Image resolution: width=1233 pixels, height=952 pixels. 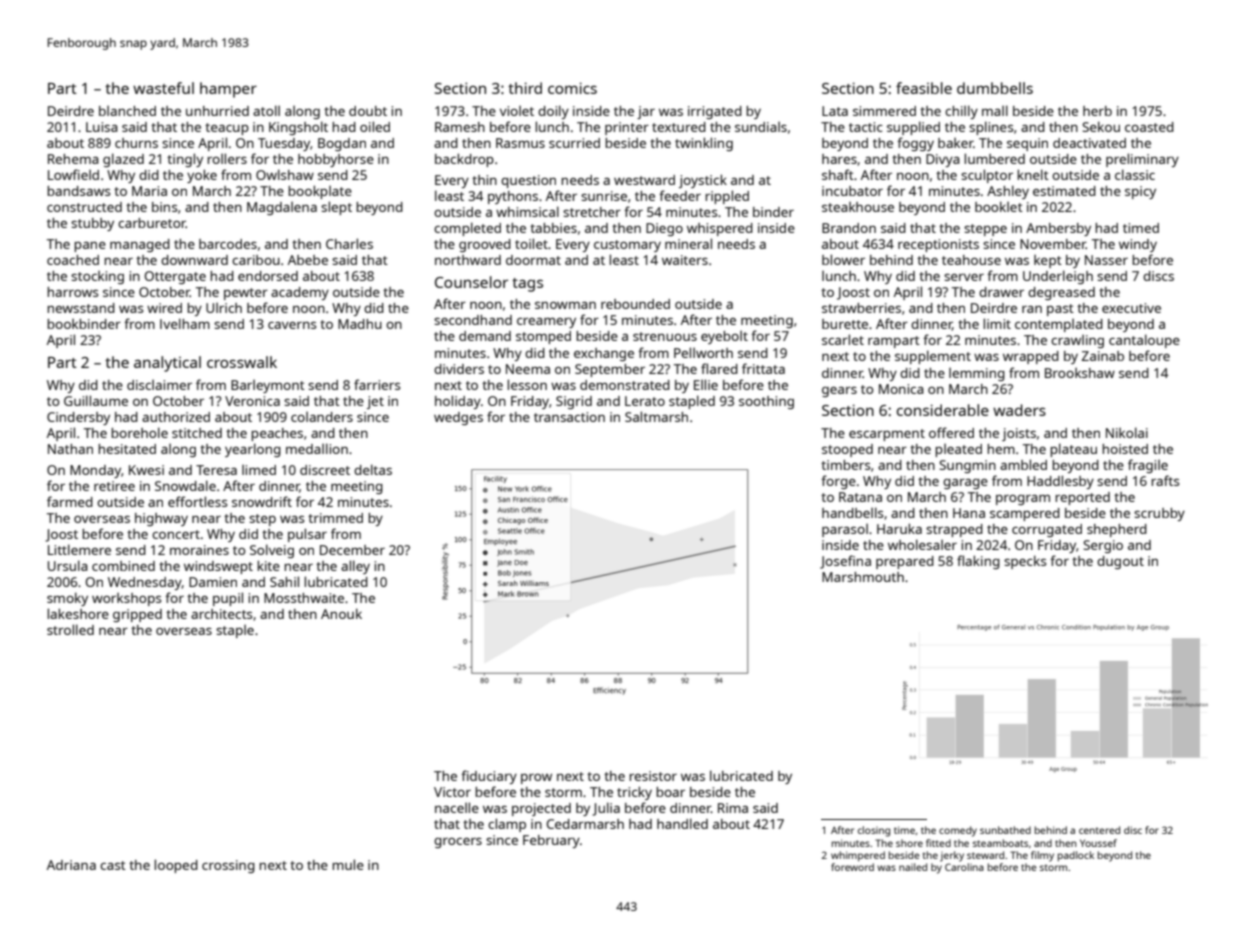 I want to click on Bogdan, so click(x=342, y=144).
